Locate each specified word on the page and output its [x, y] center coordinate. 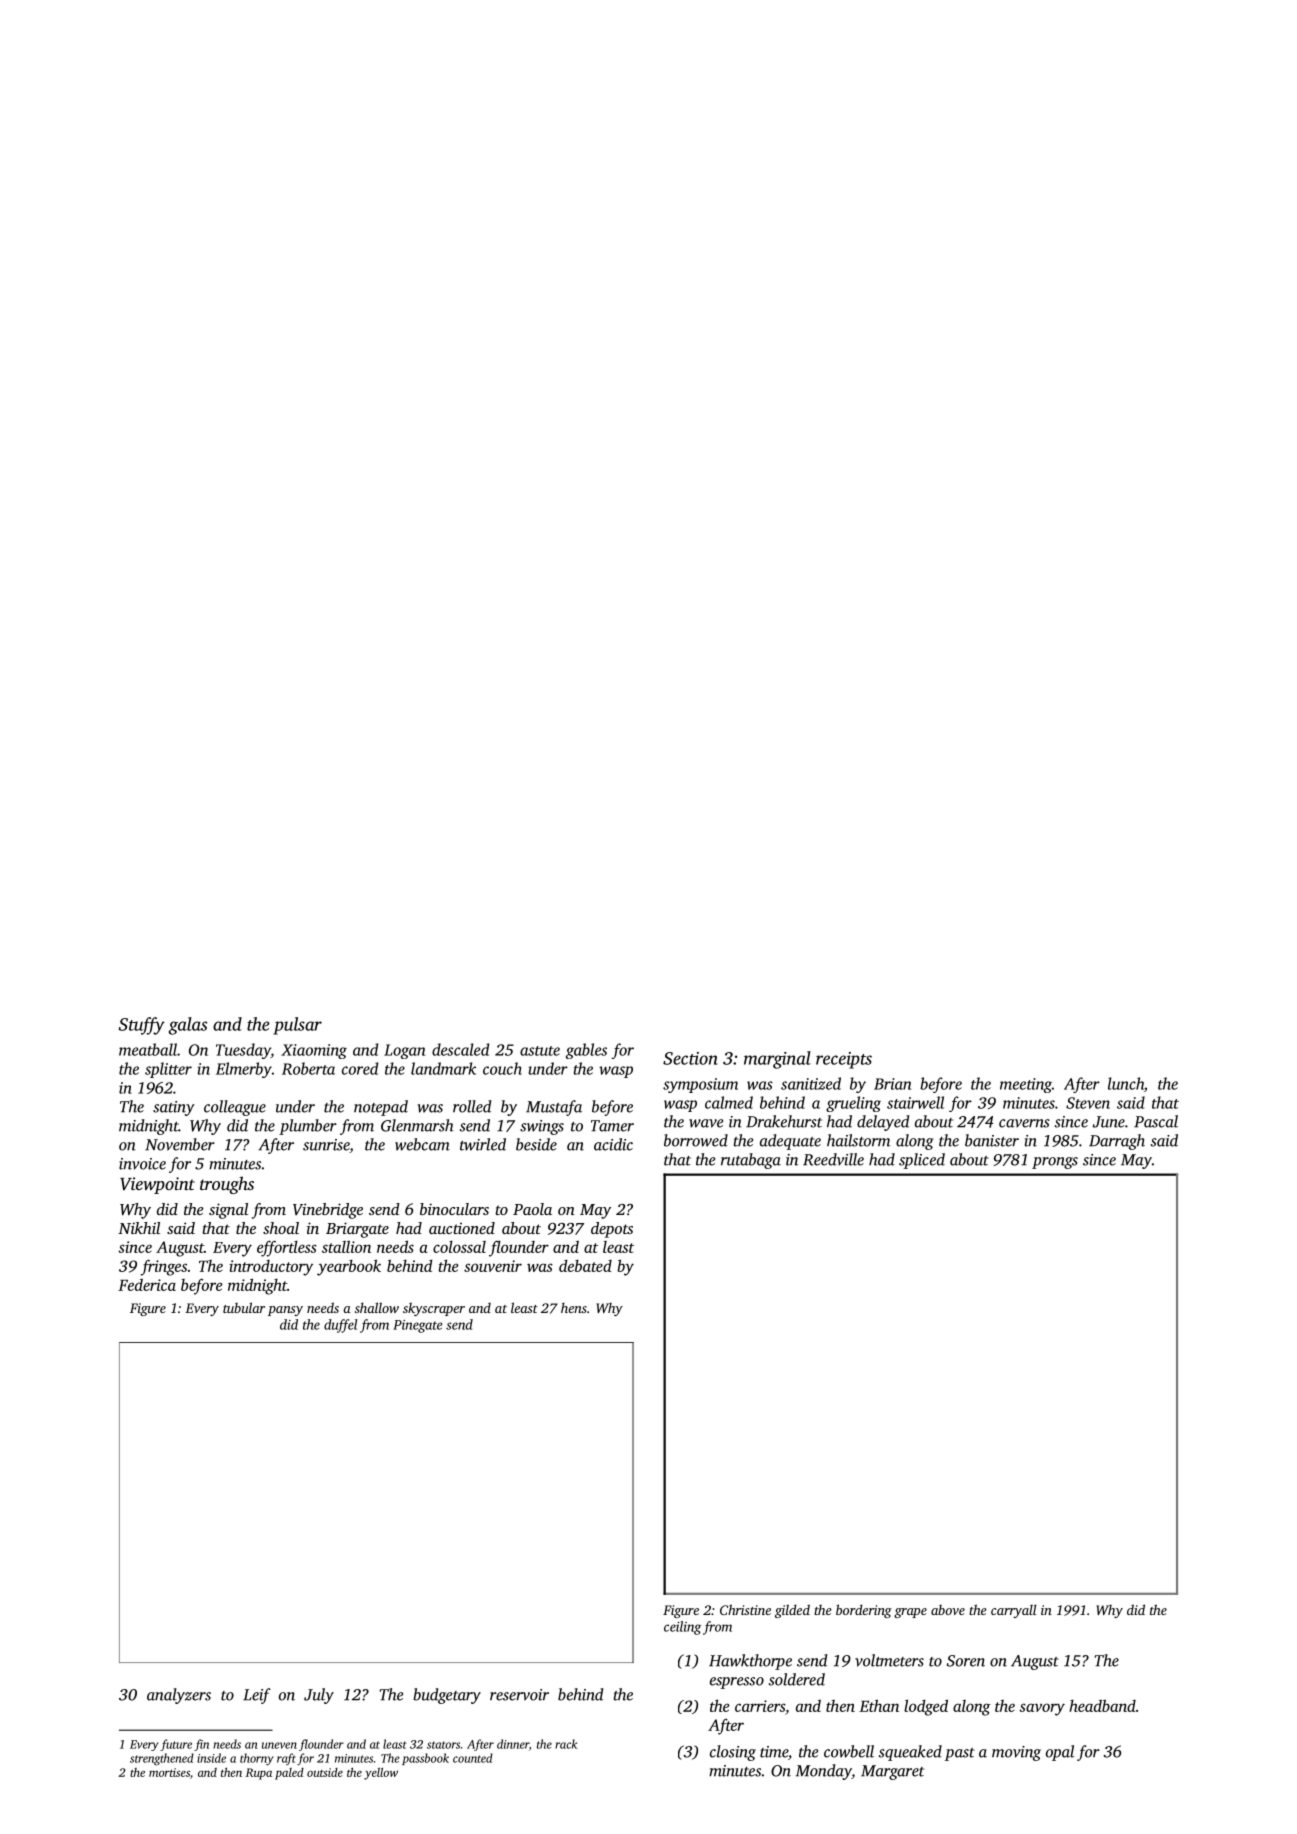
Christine [745, 1609]
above [948, 1610]
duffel [340, 1326]
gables [586, 1051]
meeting [1026, 1085]
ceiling [682, 1628]
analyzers [179, 1696]
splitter [168, 1070]
